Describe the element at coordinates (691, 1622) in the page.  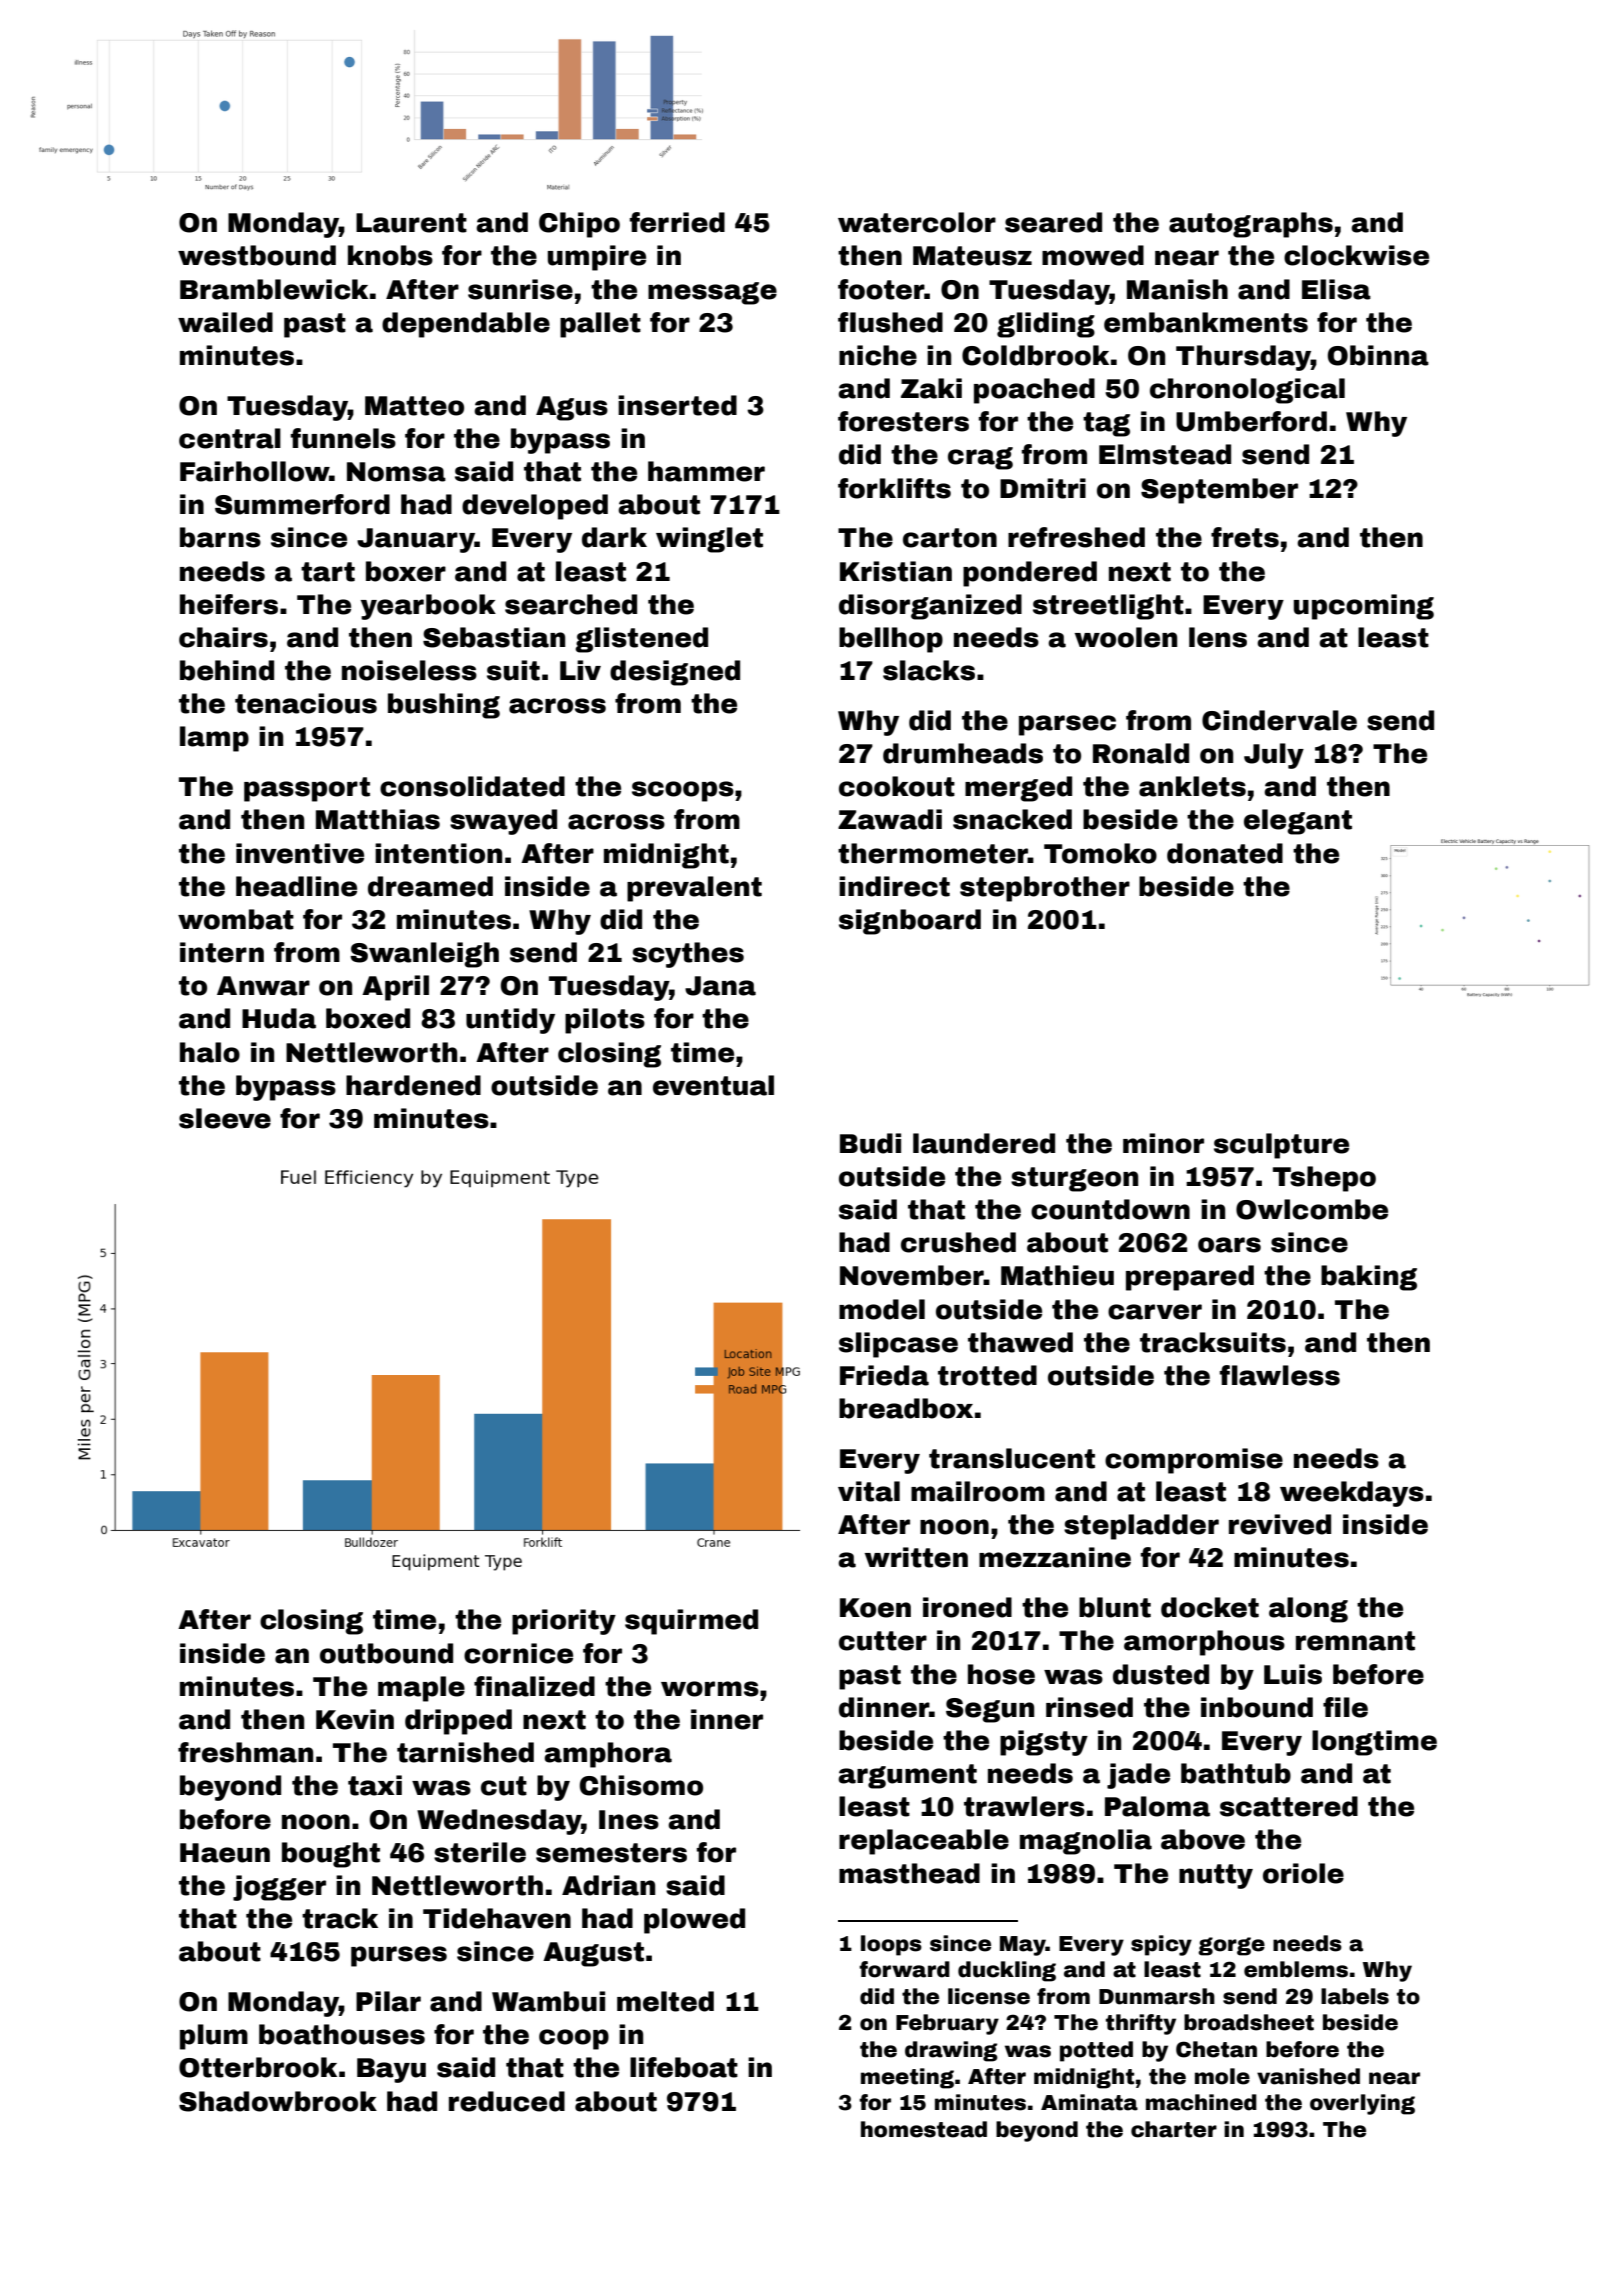
I see `squirmed` at that location.
